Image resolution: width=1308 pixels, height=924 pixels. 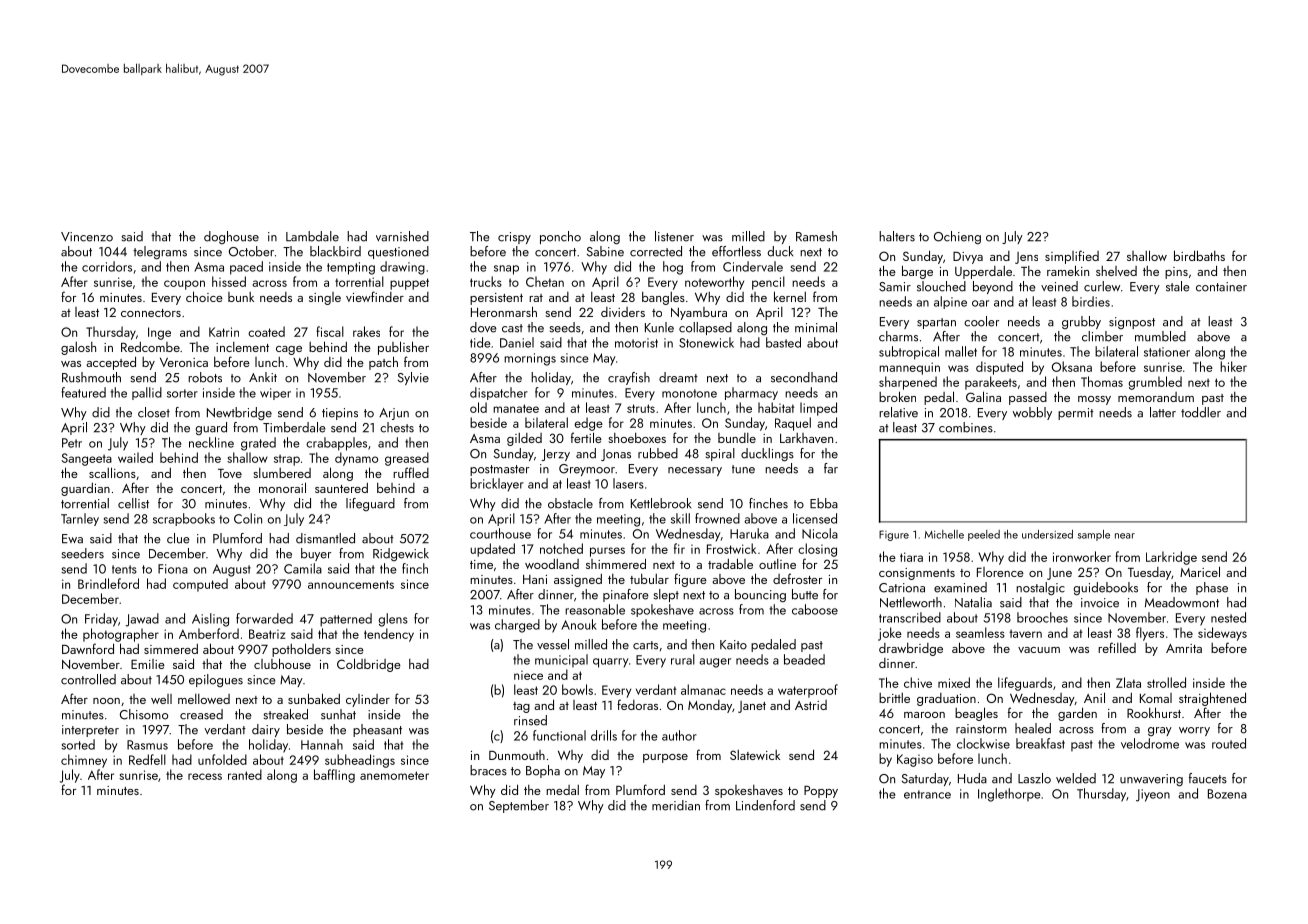 I want to click on doghouse, so click(x=231, y=237).
